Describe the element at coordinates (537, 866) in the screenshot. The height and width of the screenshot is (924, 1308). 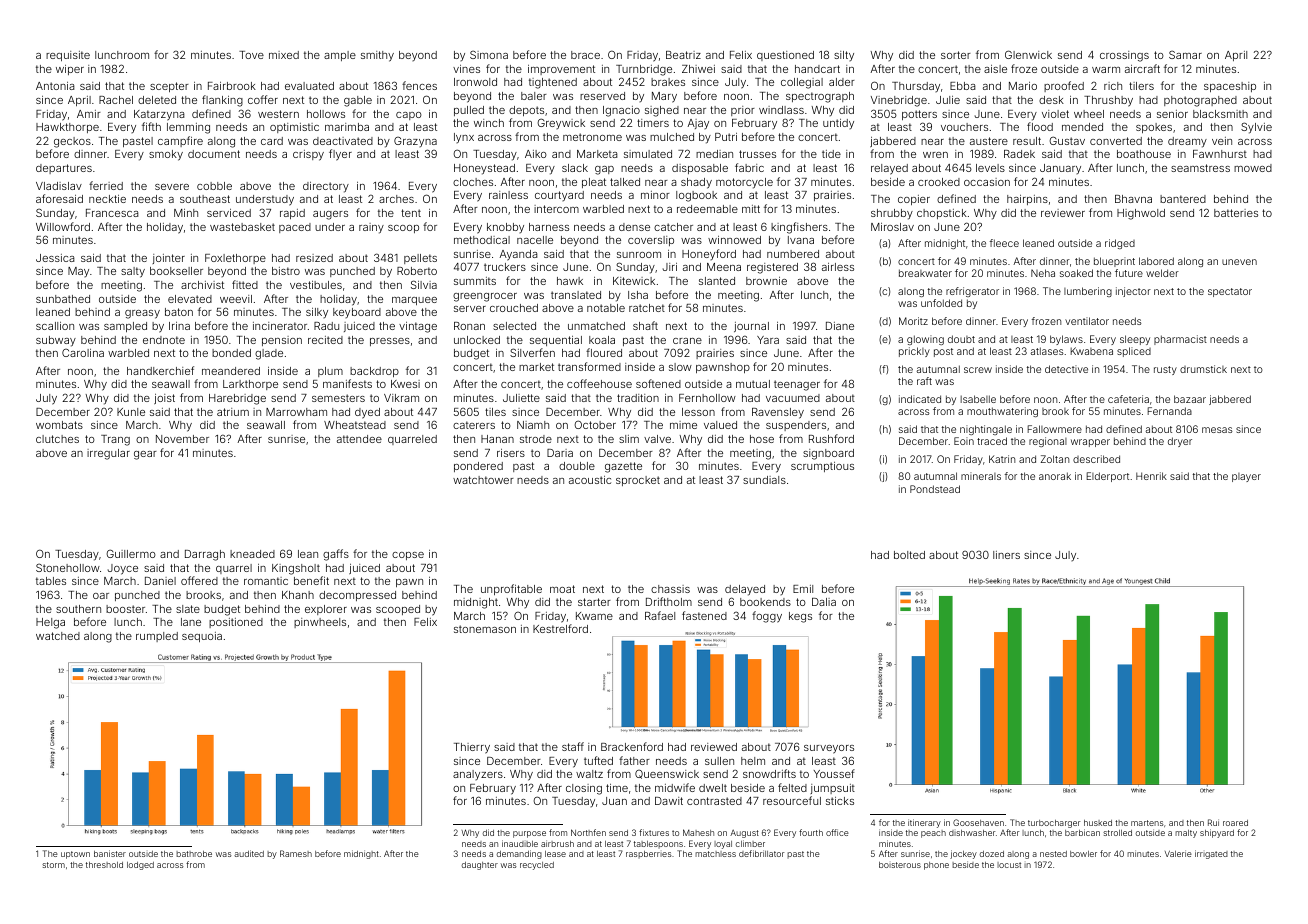
I see `recycled` at that location.
